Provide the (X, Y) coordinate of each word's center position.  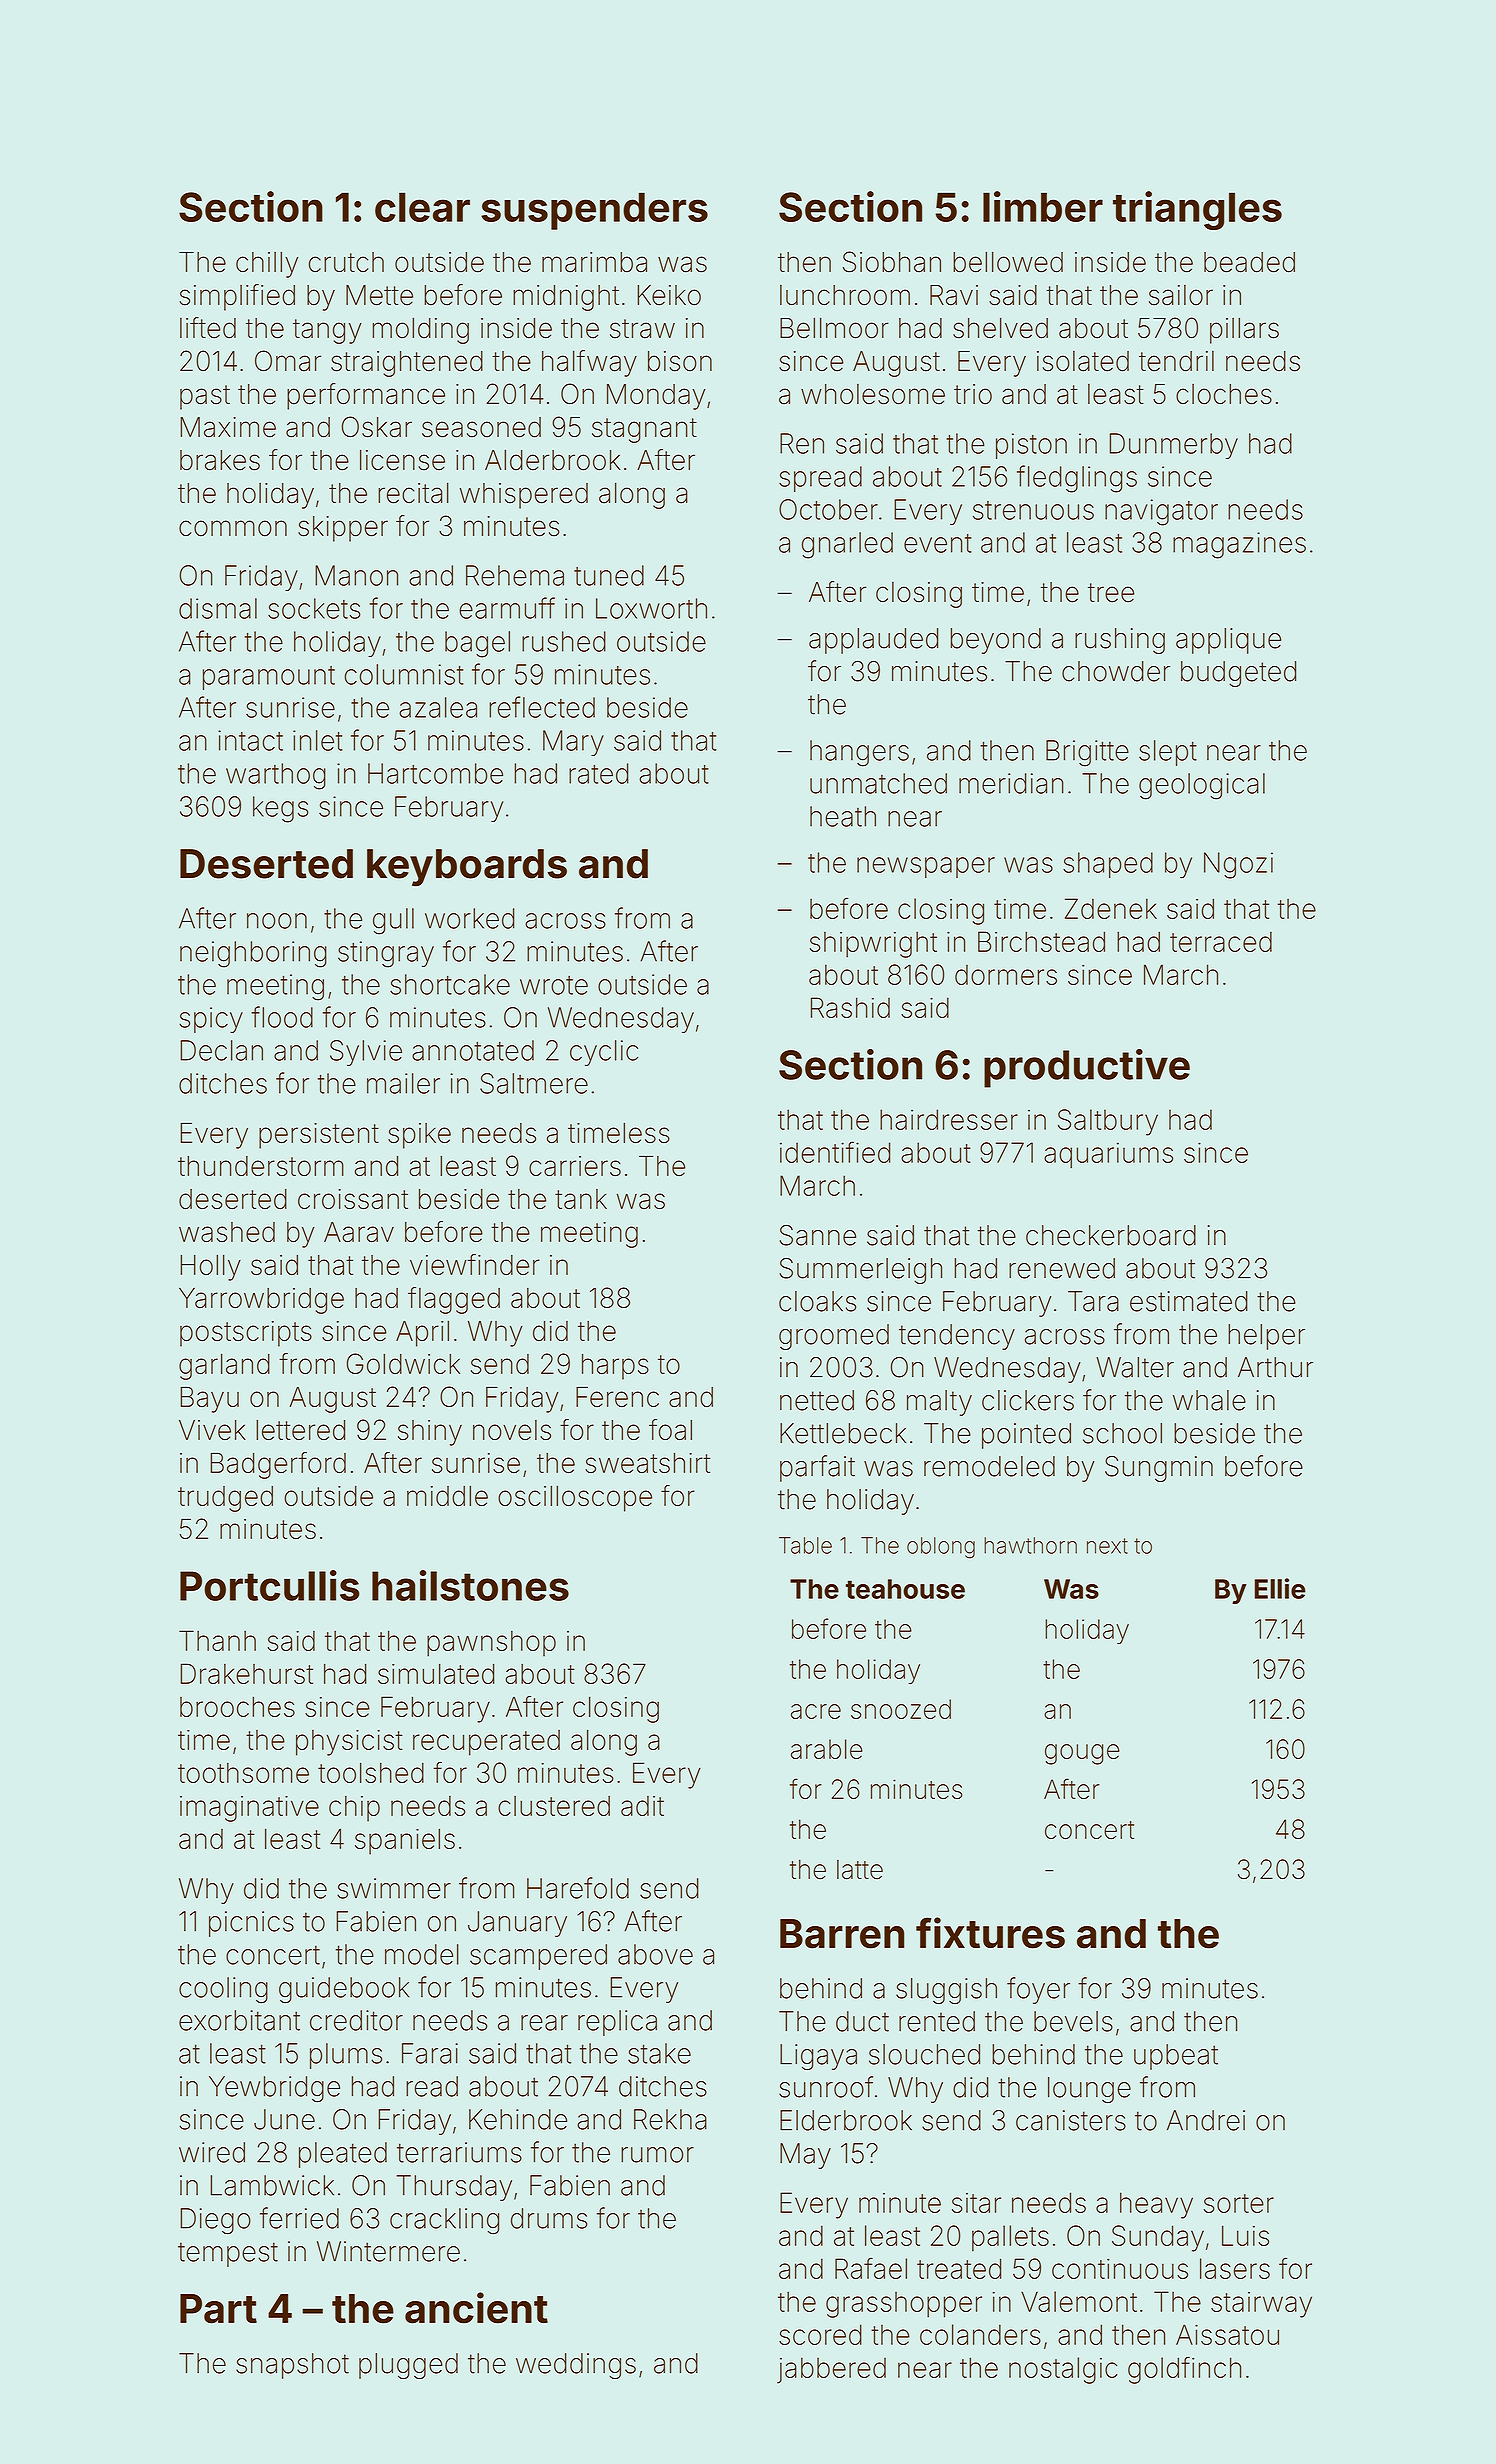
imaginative (249, 1809)
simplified (237, 297)
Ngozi (1238, 865)
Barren (842, 1934)
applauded (873, 641)
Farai (430, 2053)
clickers (1028, 1400)
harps (615, 1367)
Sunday (1158, 2238)
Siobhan (892, 262)
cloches (1224, 394)
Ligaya (818, 2057)
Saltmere (534, 1083)
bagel (477, 644)
